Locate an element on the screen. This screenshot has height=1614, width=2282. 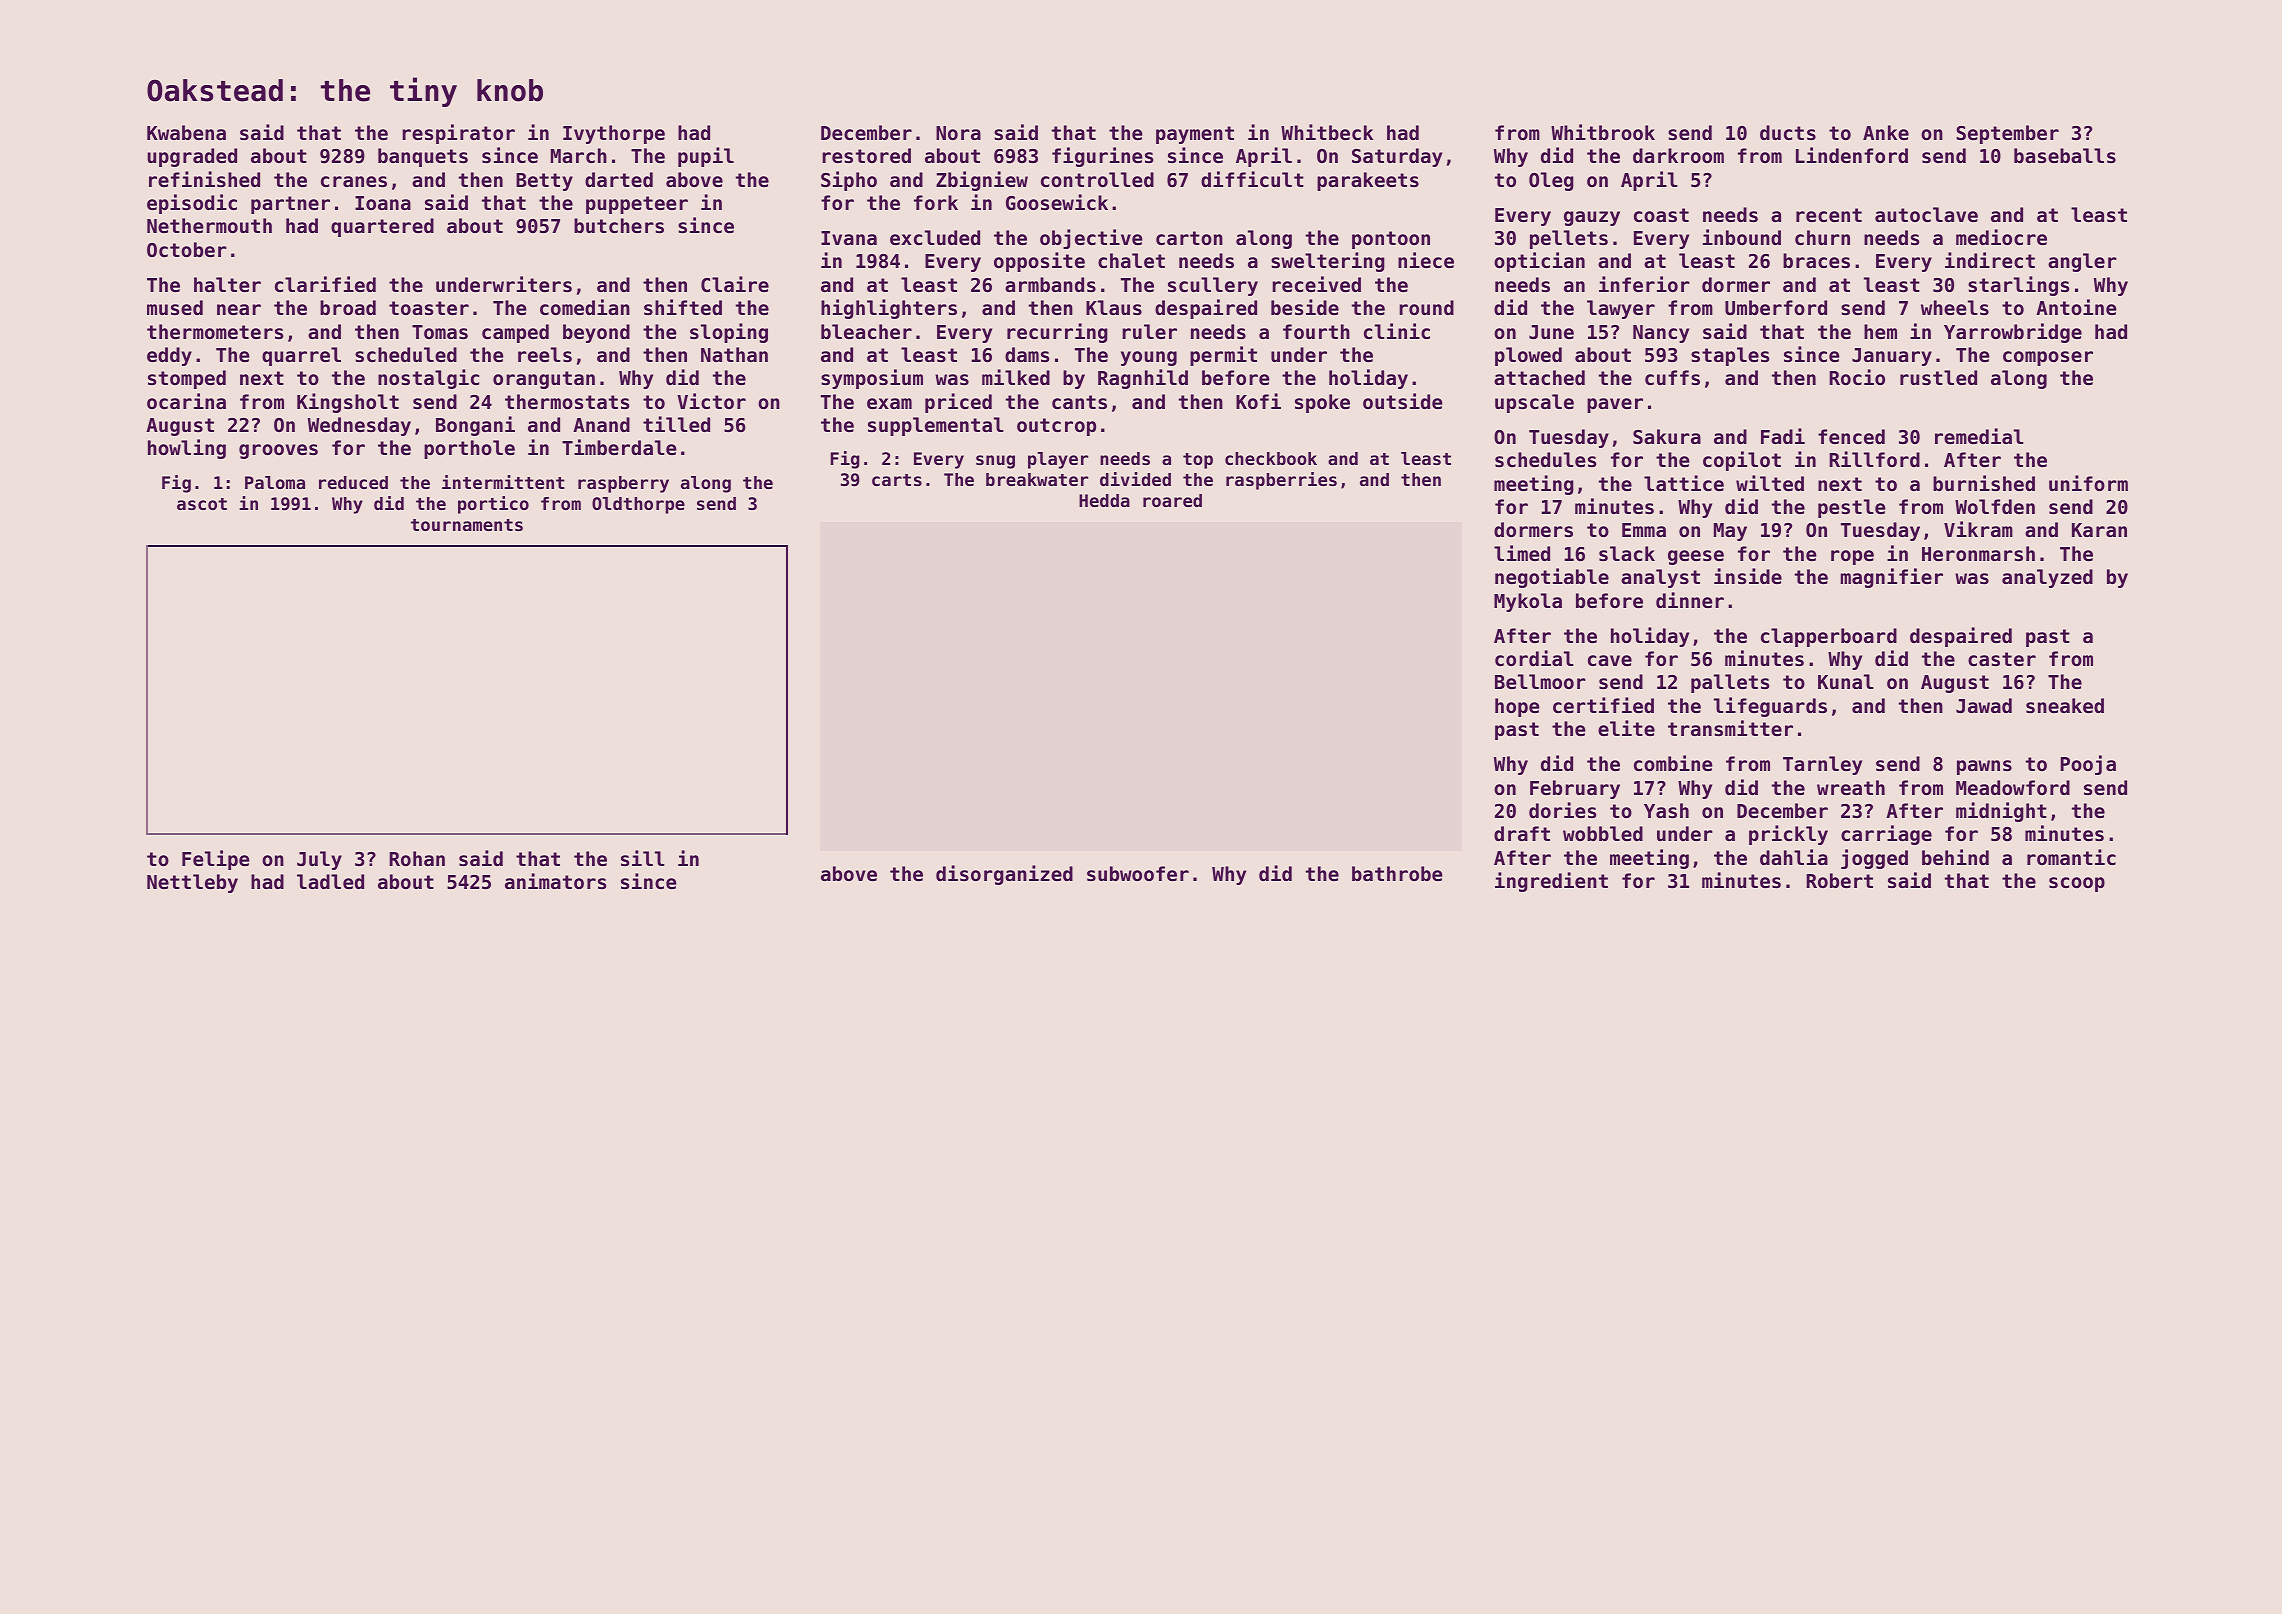
disorganized is located at coordinates (1004, 875).
